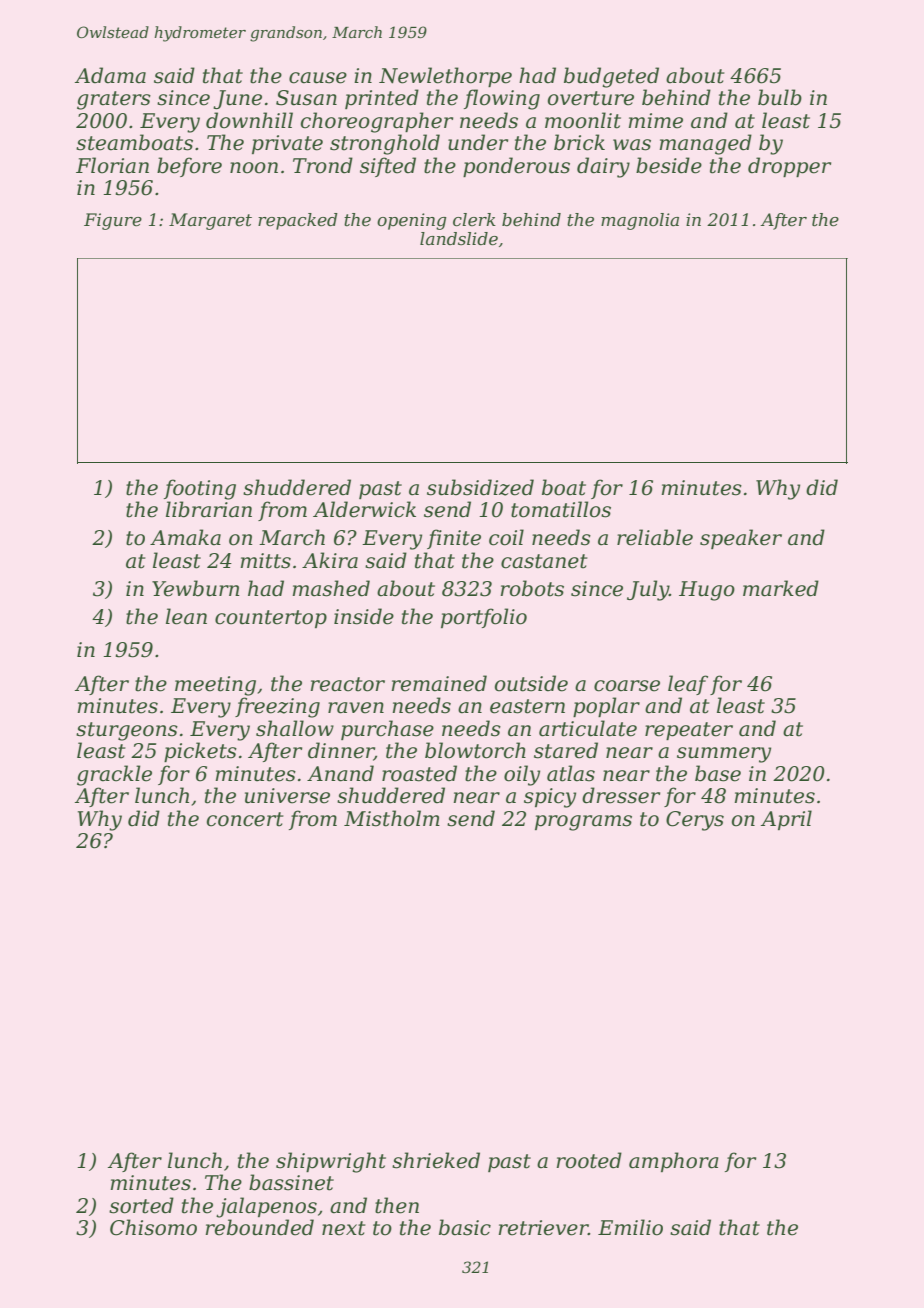 The width and height of the document is (924, 1308). What do you see at coordinates (113, 221) in the document?
I see `Figure` at bounding box center [113, 221].
